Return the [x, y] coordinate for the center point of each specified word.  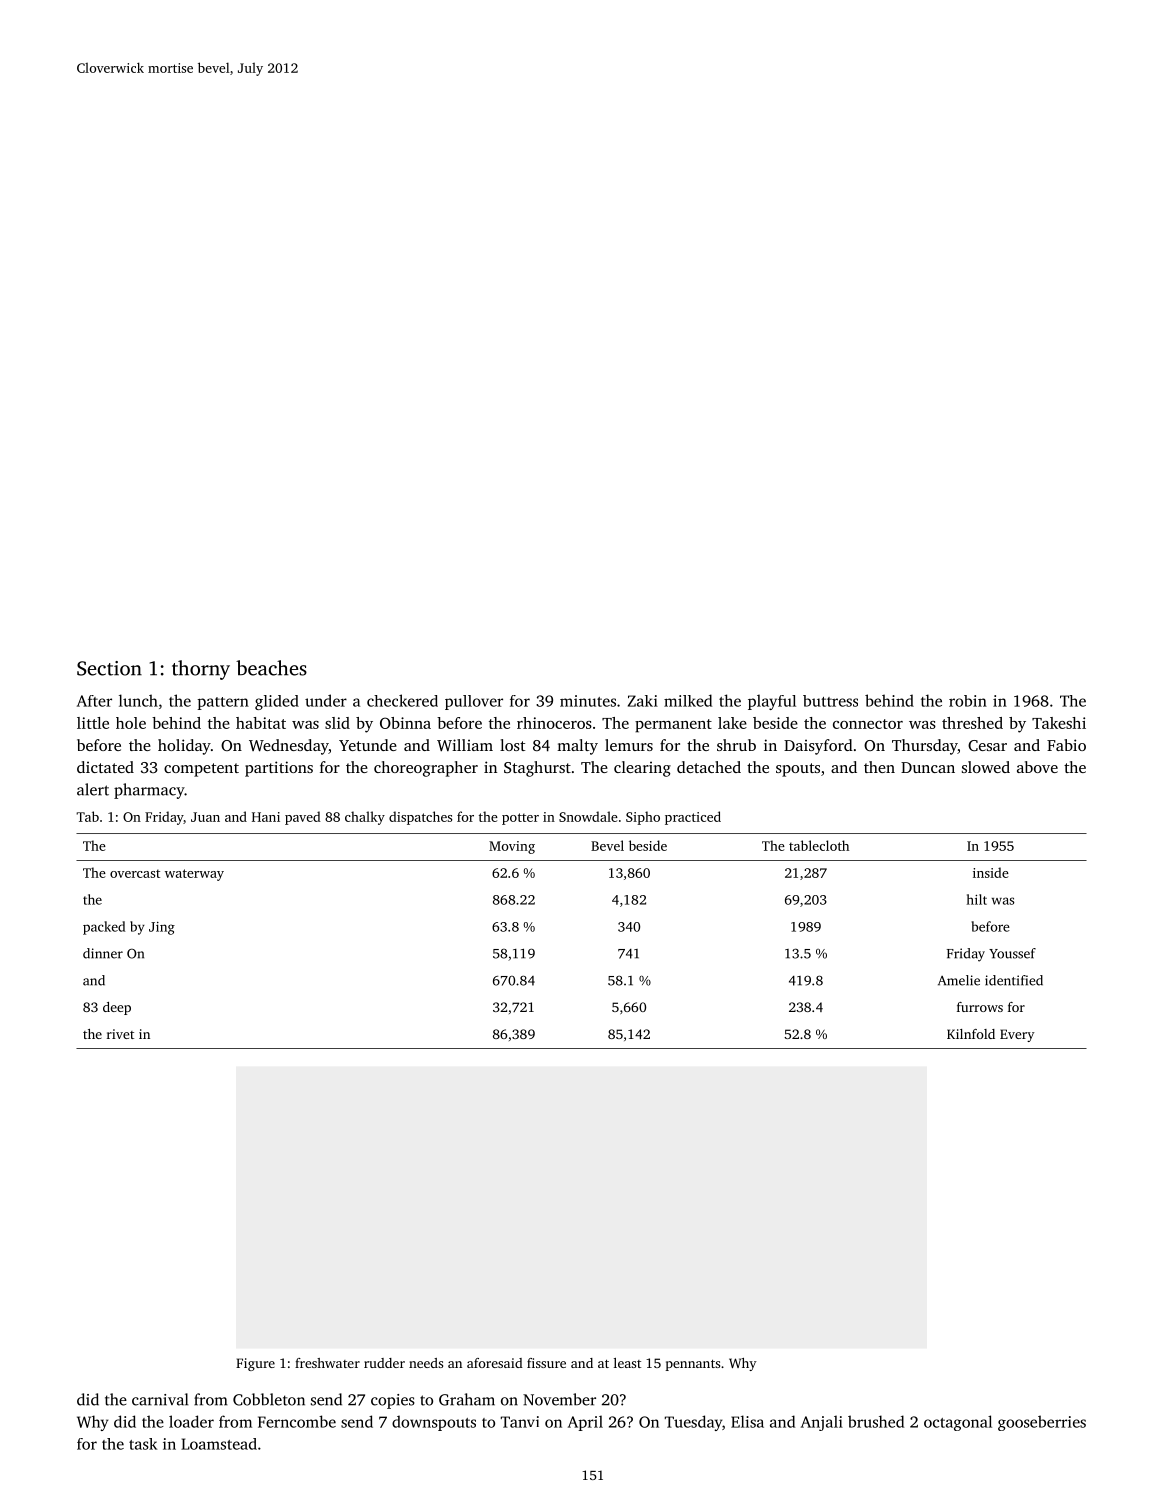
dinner [103, 953]
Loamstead [219, 1444]
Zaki [643, 701]
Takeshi [1059, 723]
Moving [512, 847]
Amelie [959, 980]
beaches [271, 668]
